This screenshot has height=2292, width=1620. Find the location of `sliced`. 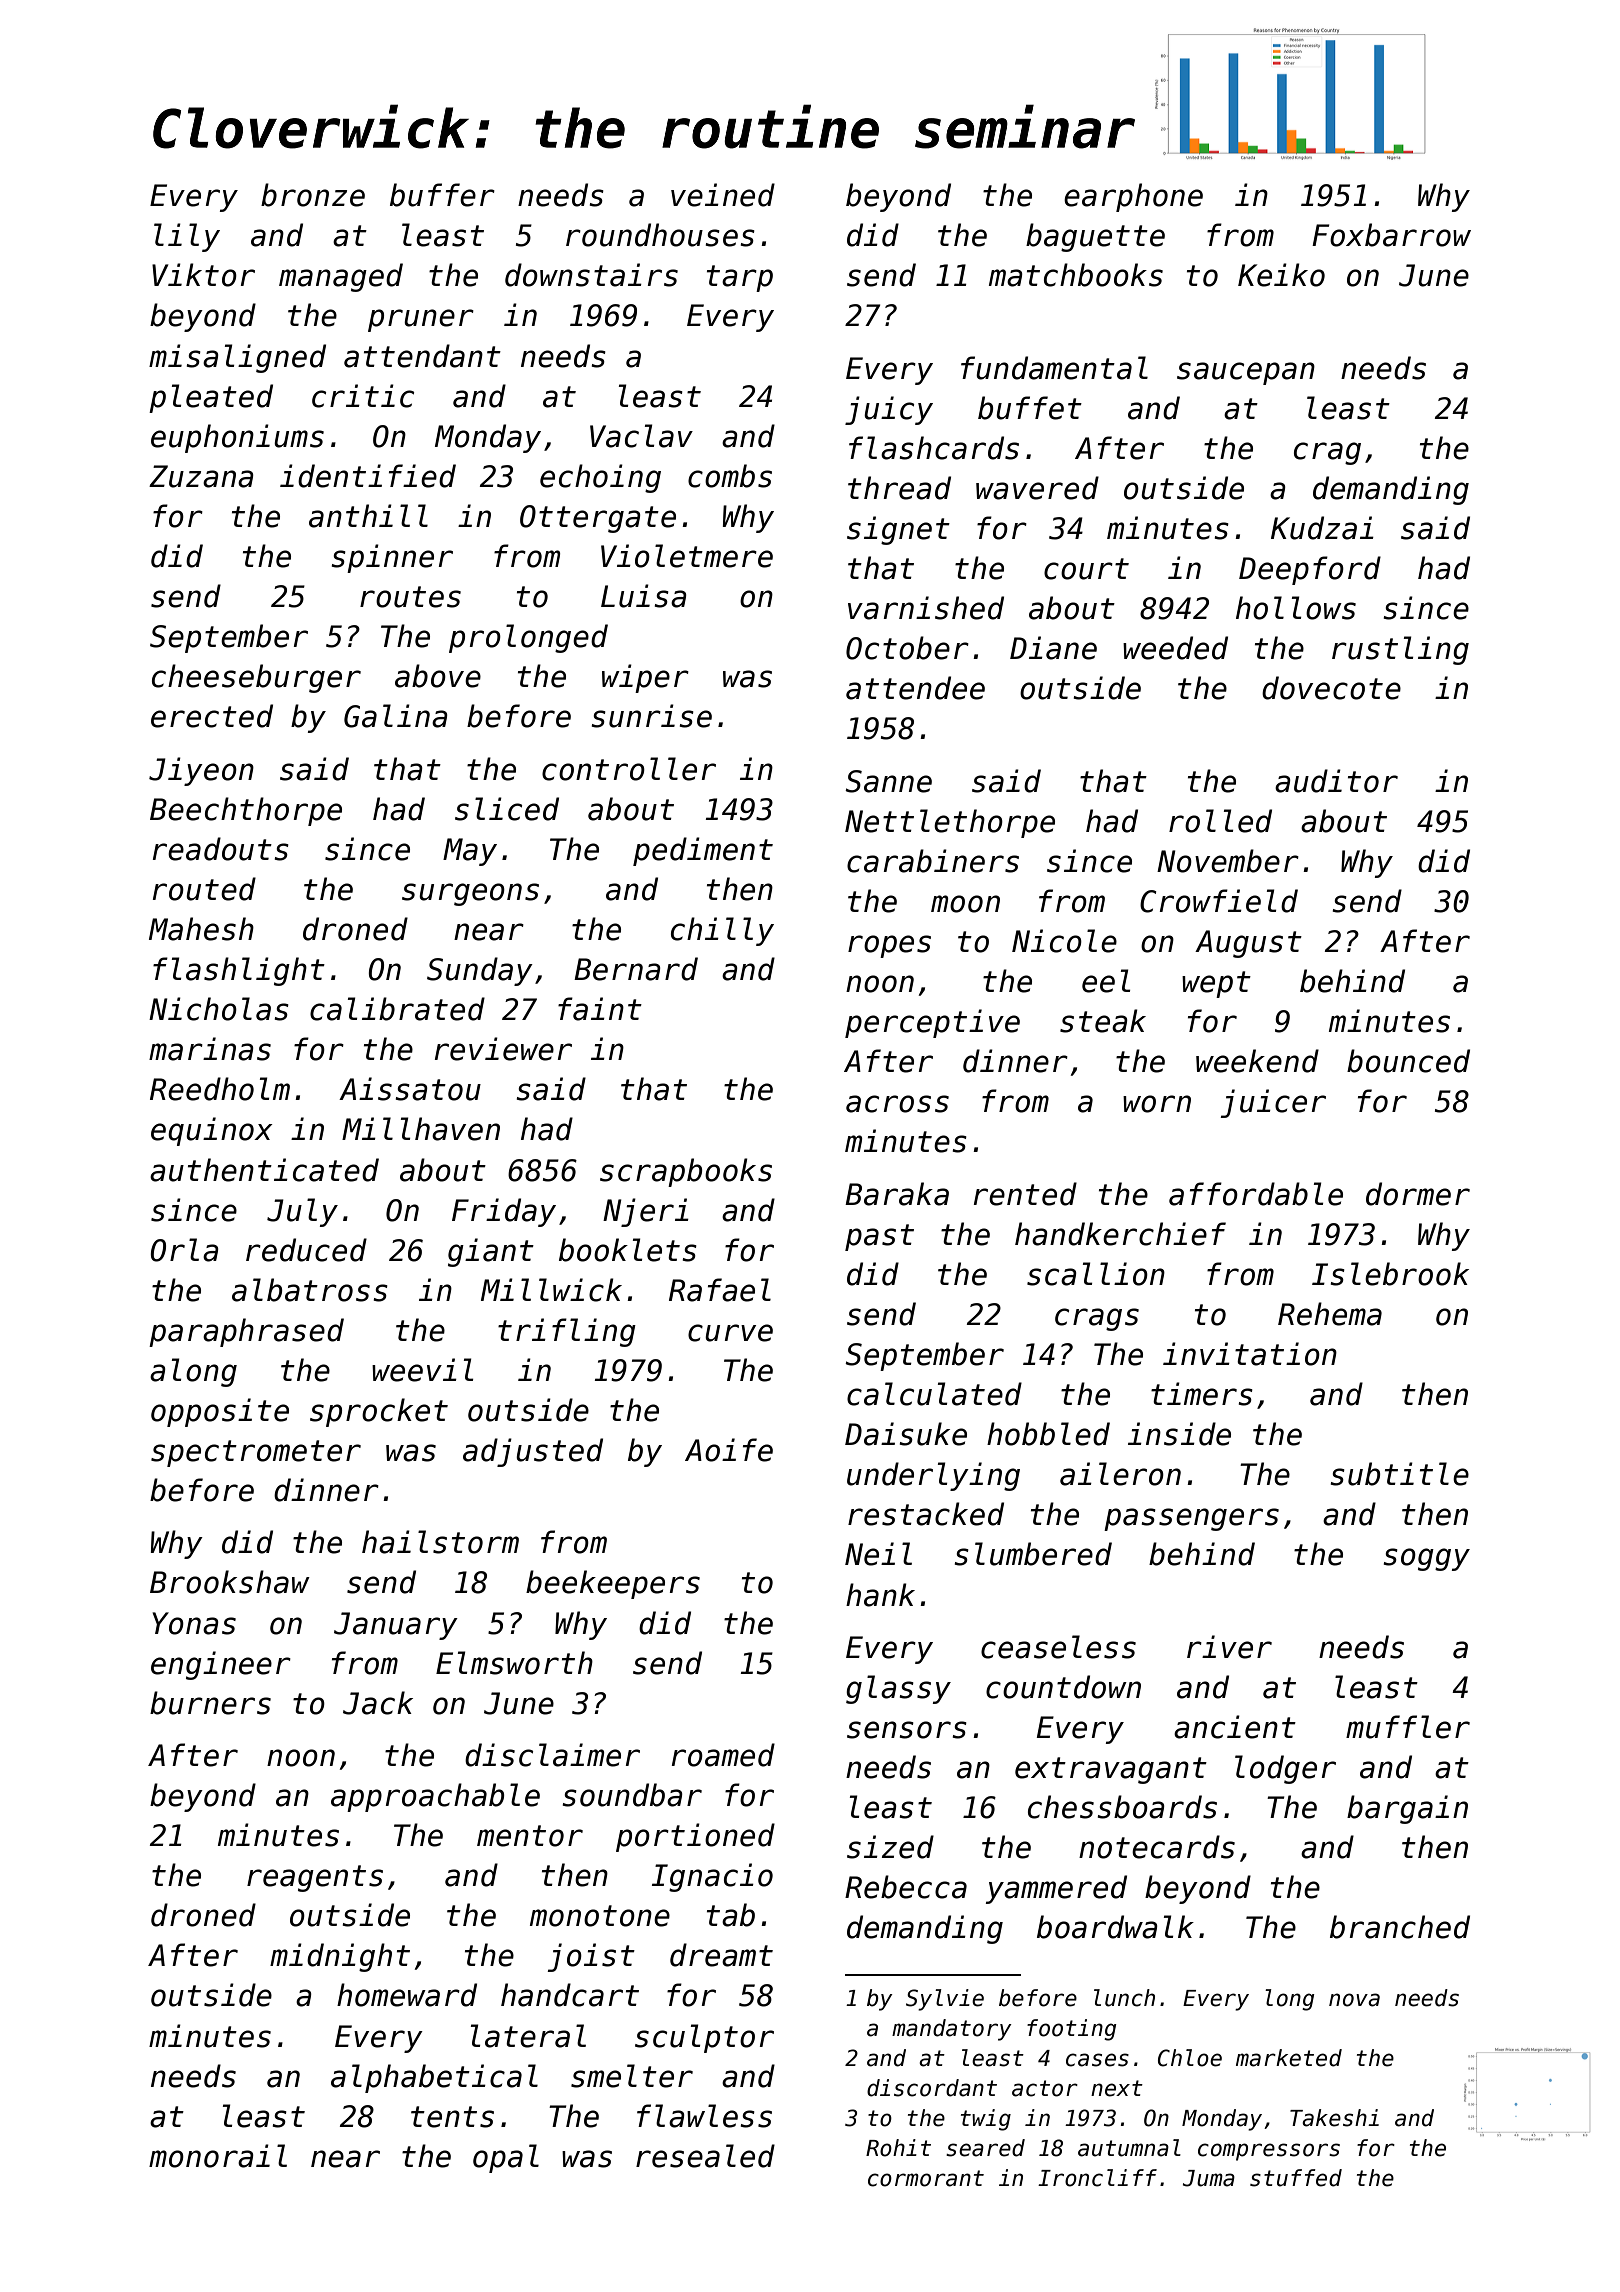

sliced is located at coordinates (507, 809).
